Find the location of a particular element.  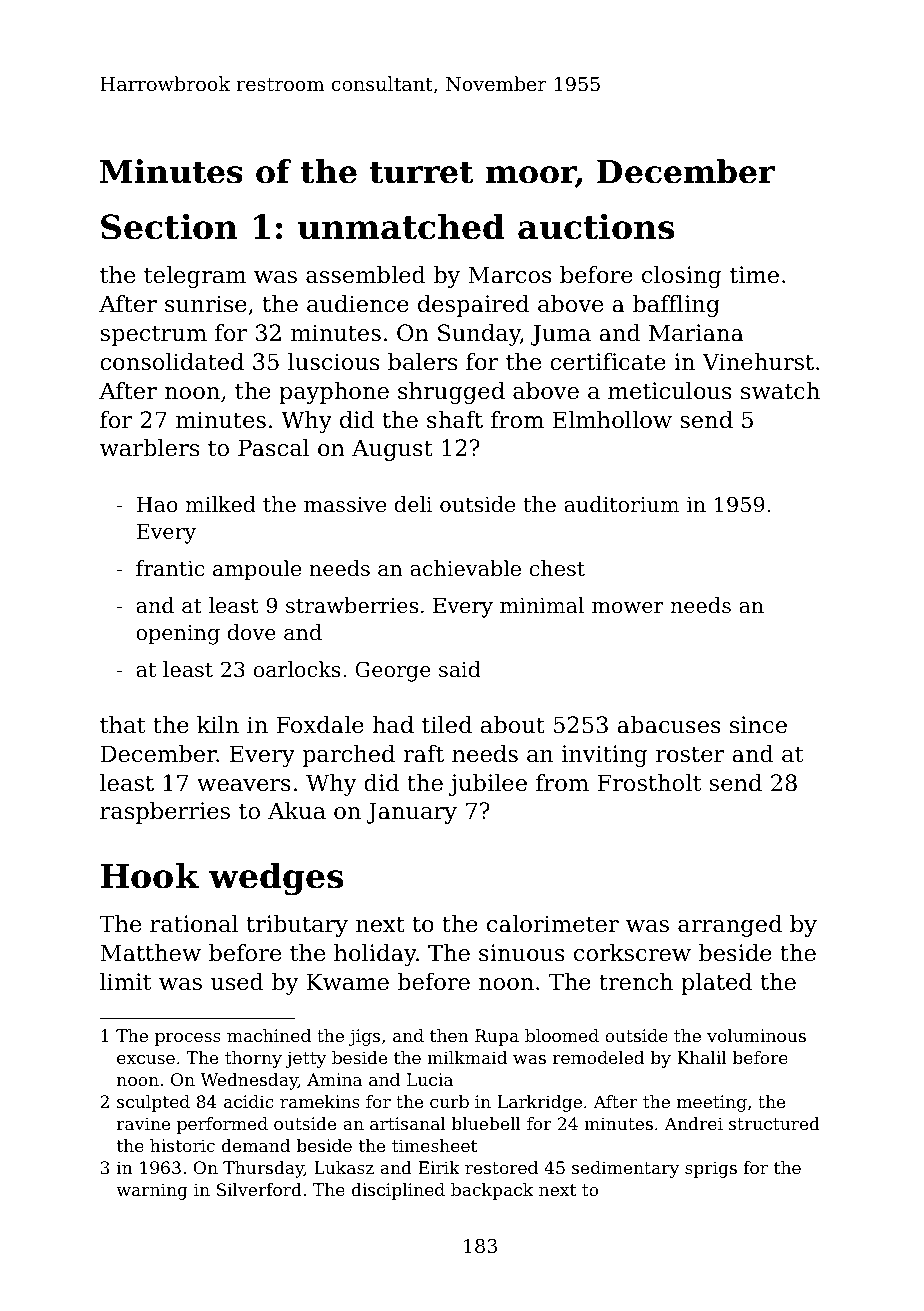

telegram is located at coordinates (195, 277).
